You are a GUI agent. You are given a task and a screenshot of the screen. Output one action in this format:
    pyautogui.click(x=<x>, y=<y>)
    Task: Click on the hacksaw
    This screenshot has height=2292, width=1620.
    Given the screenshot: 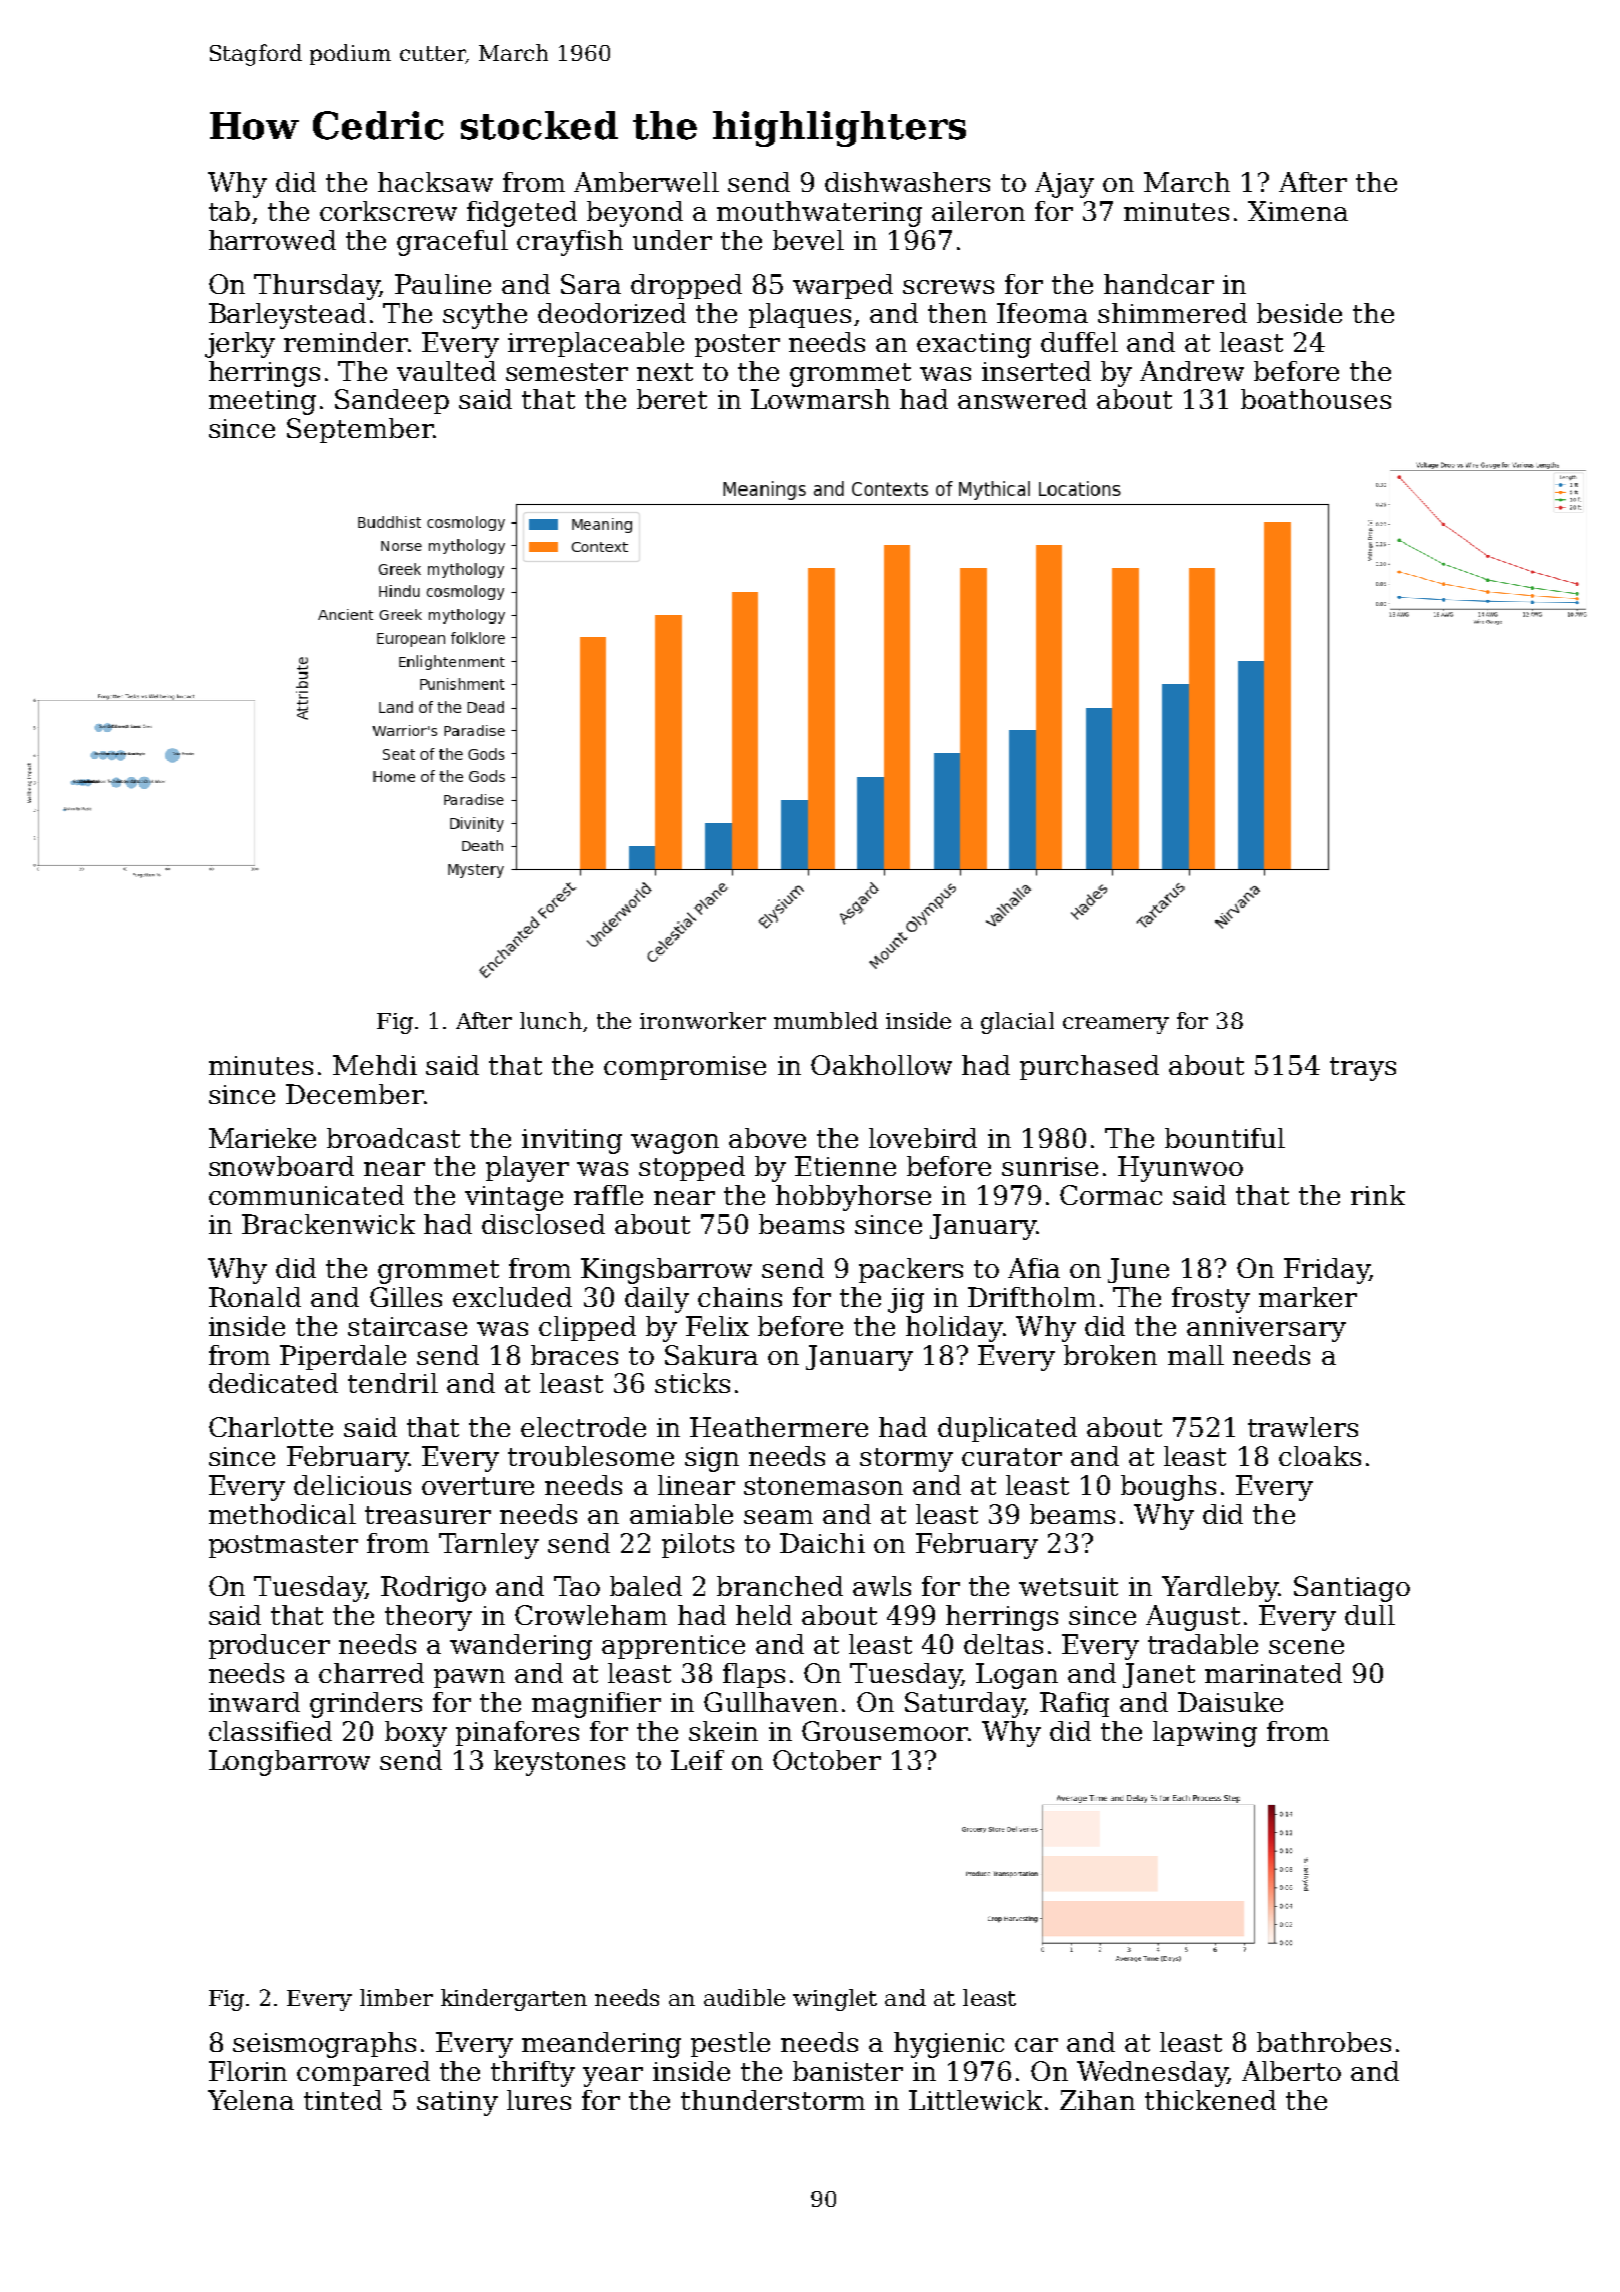 What is the action you would take?
    pyautogui.click(x=435, y=182)
